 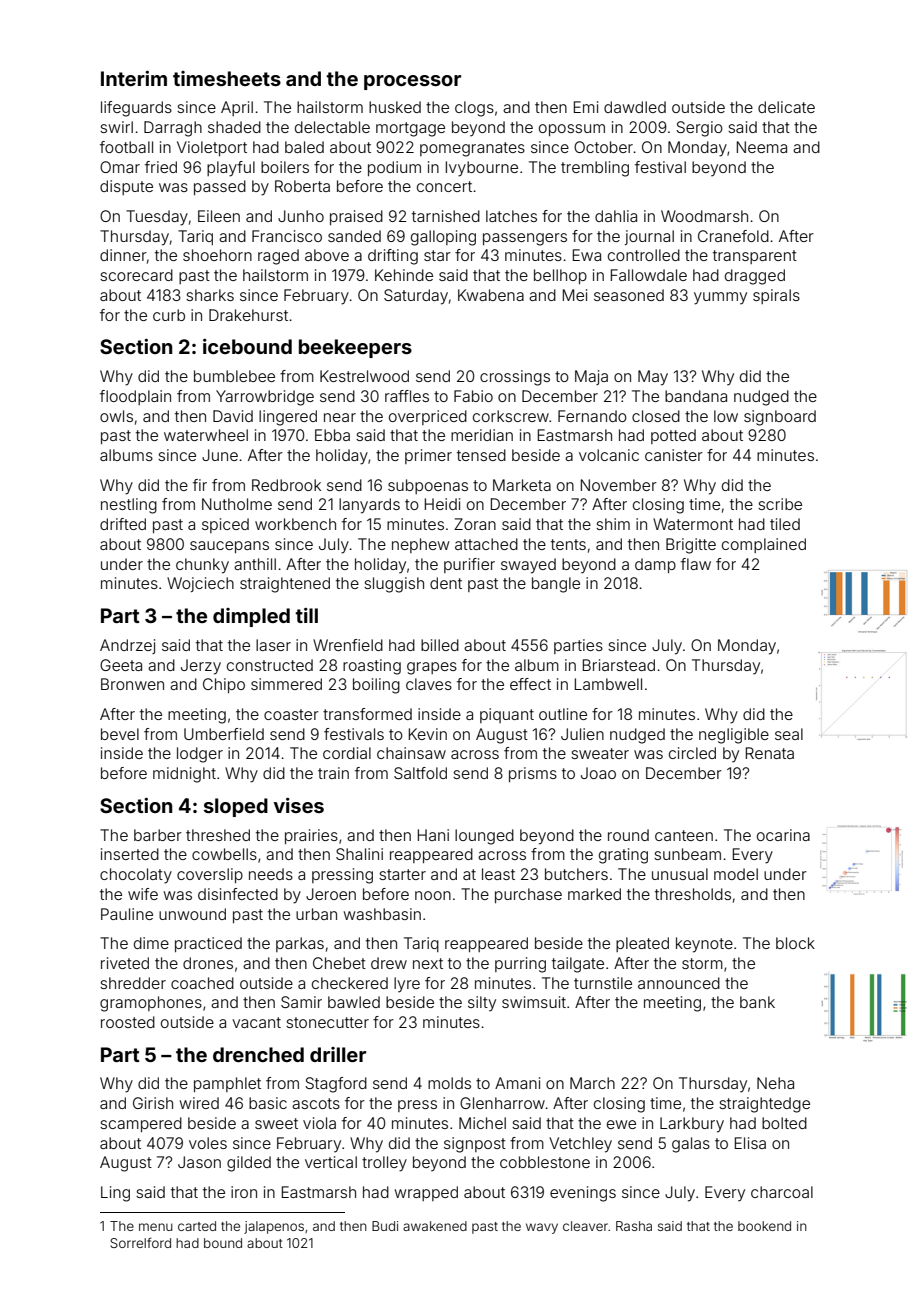 What do you see at coordinates (412, 82) in the screenshot?
I see `processor` at bounding box center [412, 82].
